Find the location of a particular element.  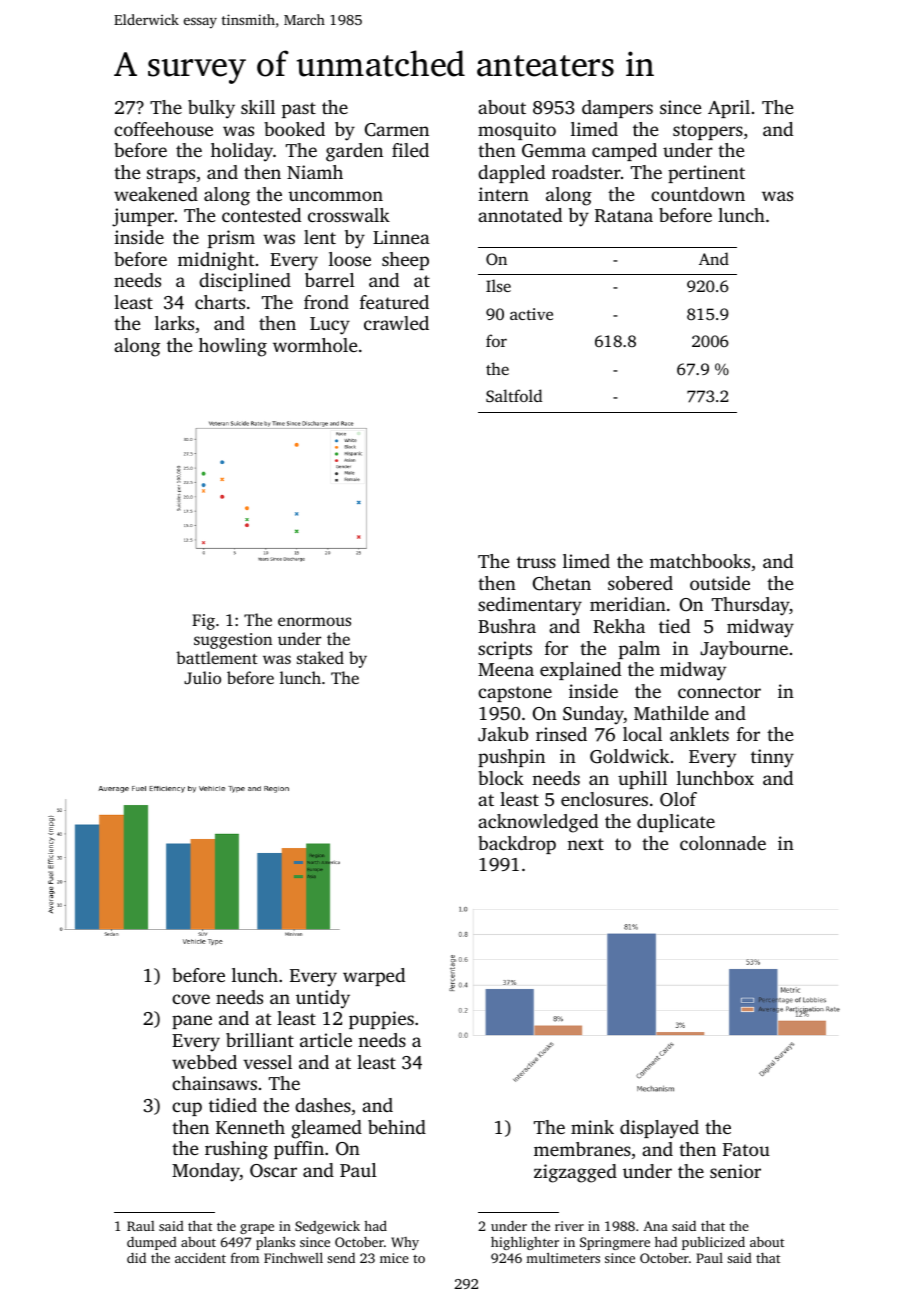

mice is located at coordinates (394, 1258).
